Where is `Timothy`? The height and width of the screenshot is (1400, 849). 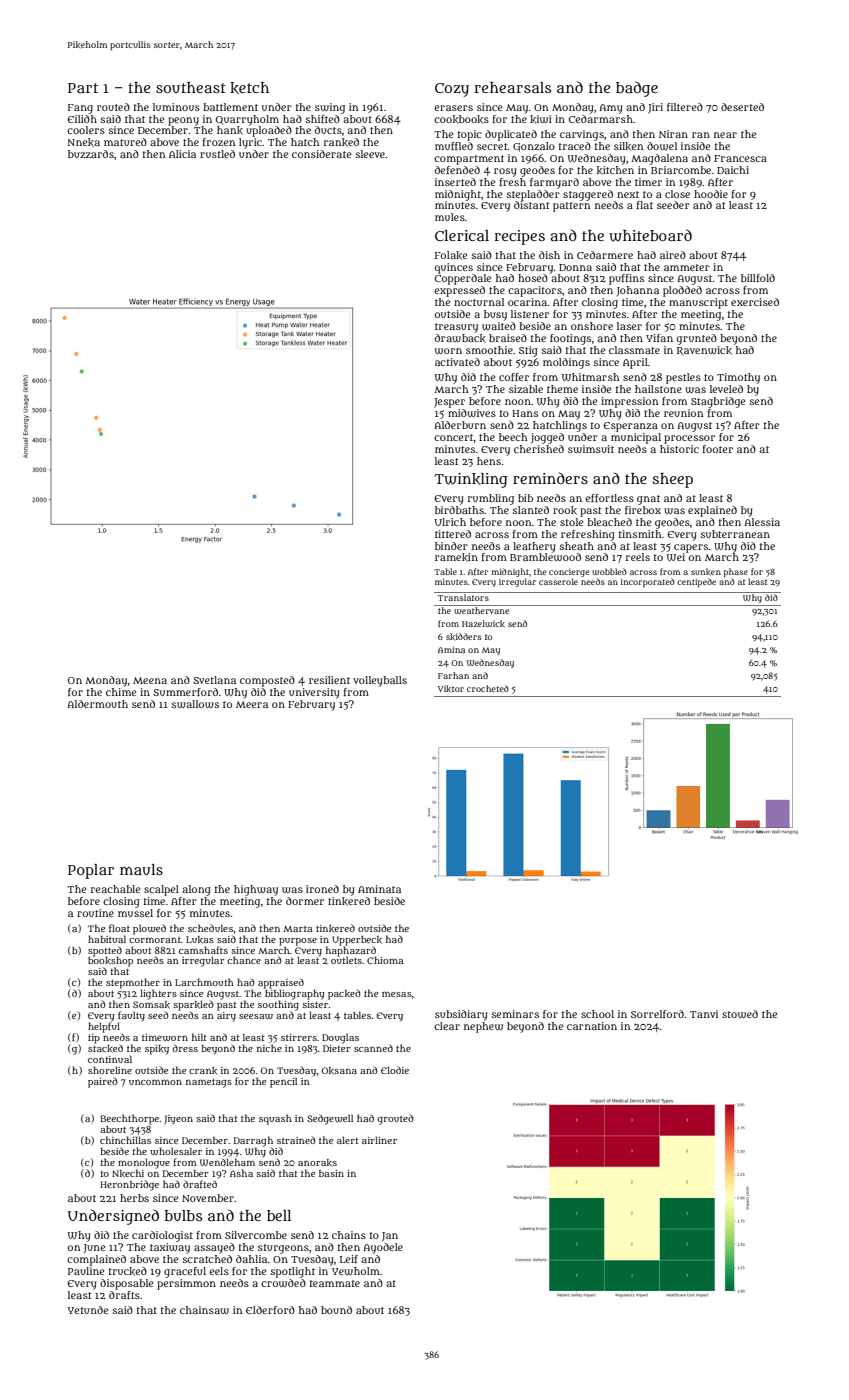 Timothy is located at coordinates (738, 378).
